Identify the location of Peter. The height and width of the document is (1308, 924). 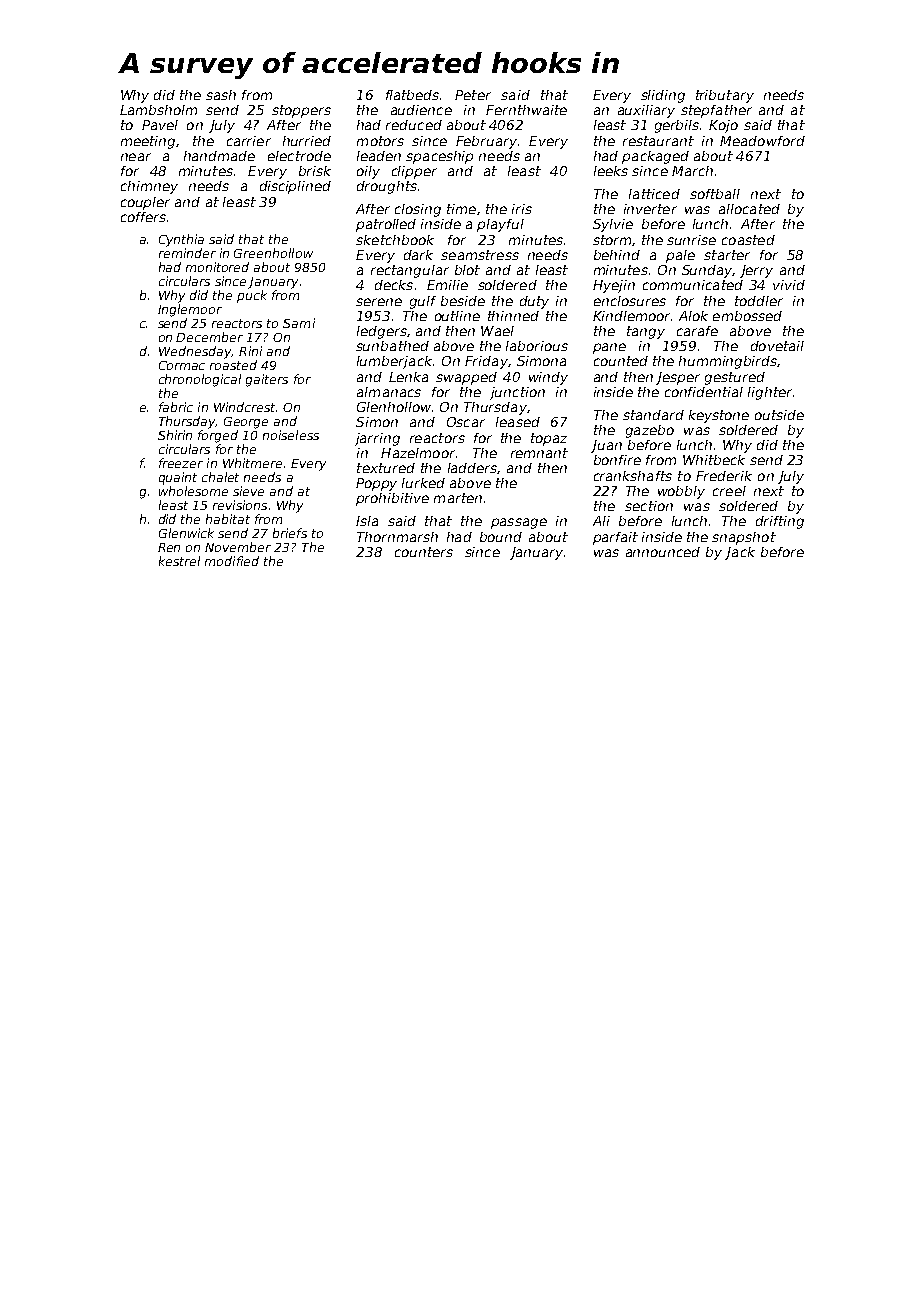
(473, 95).
